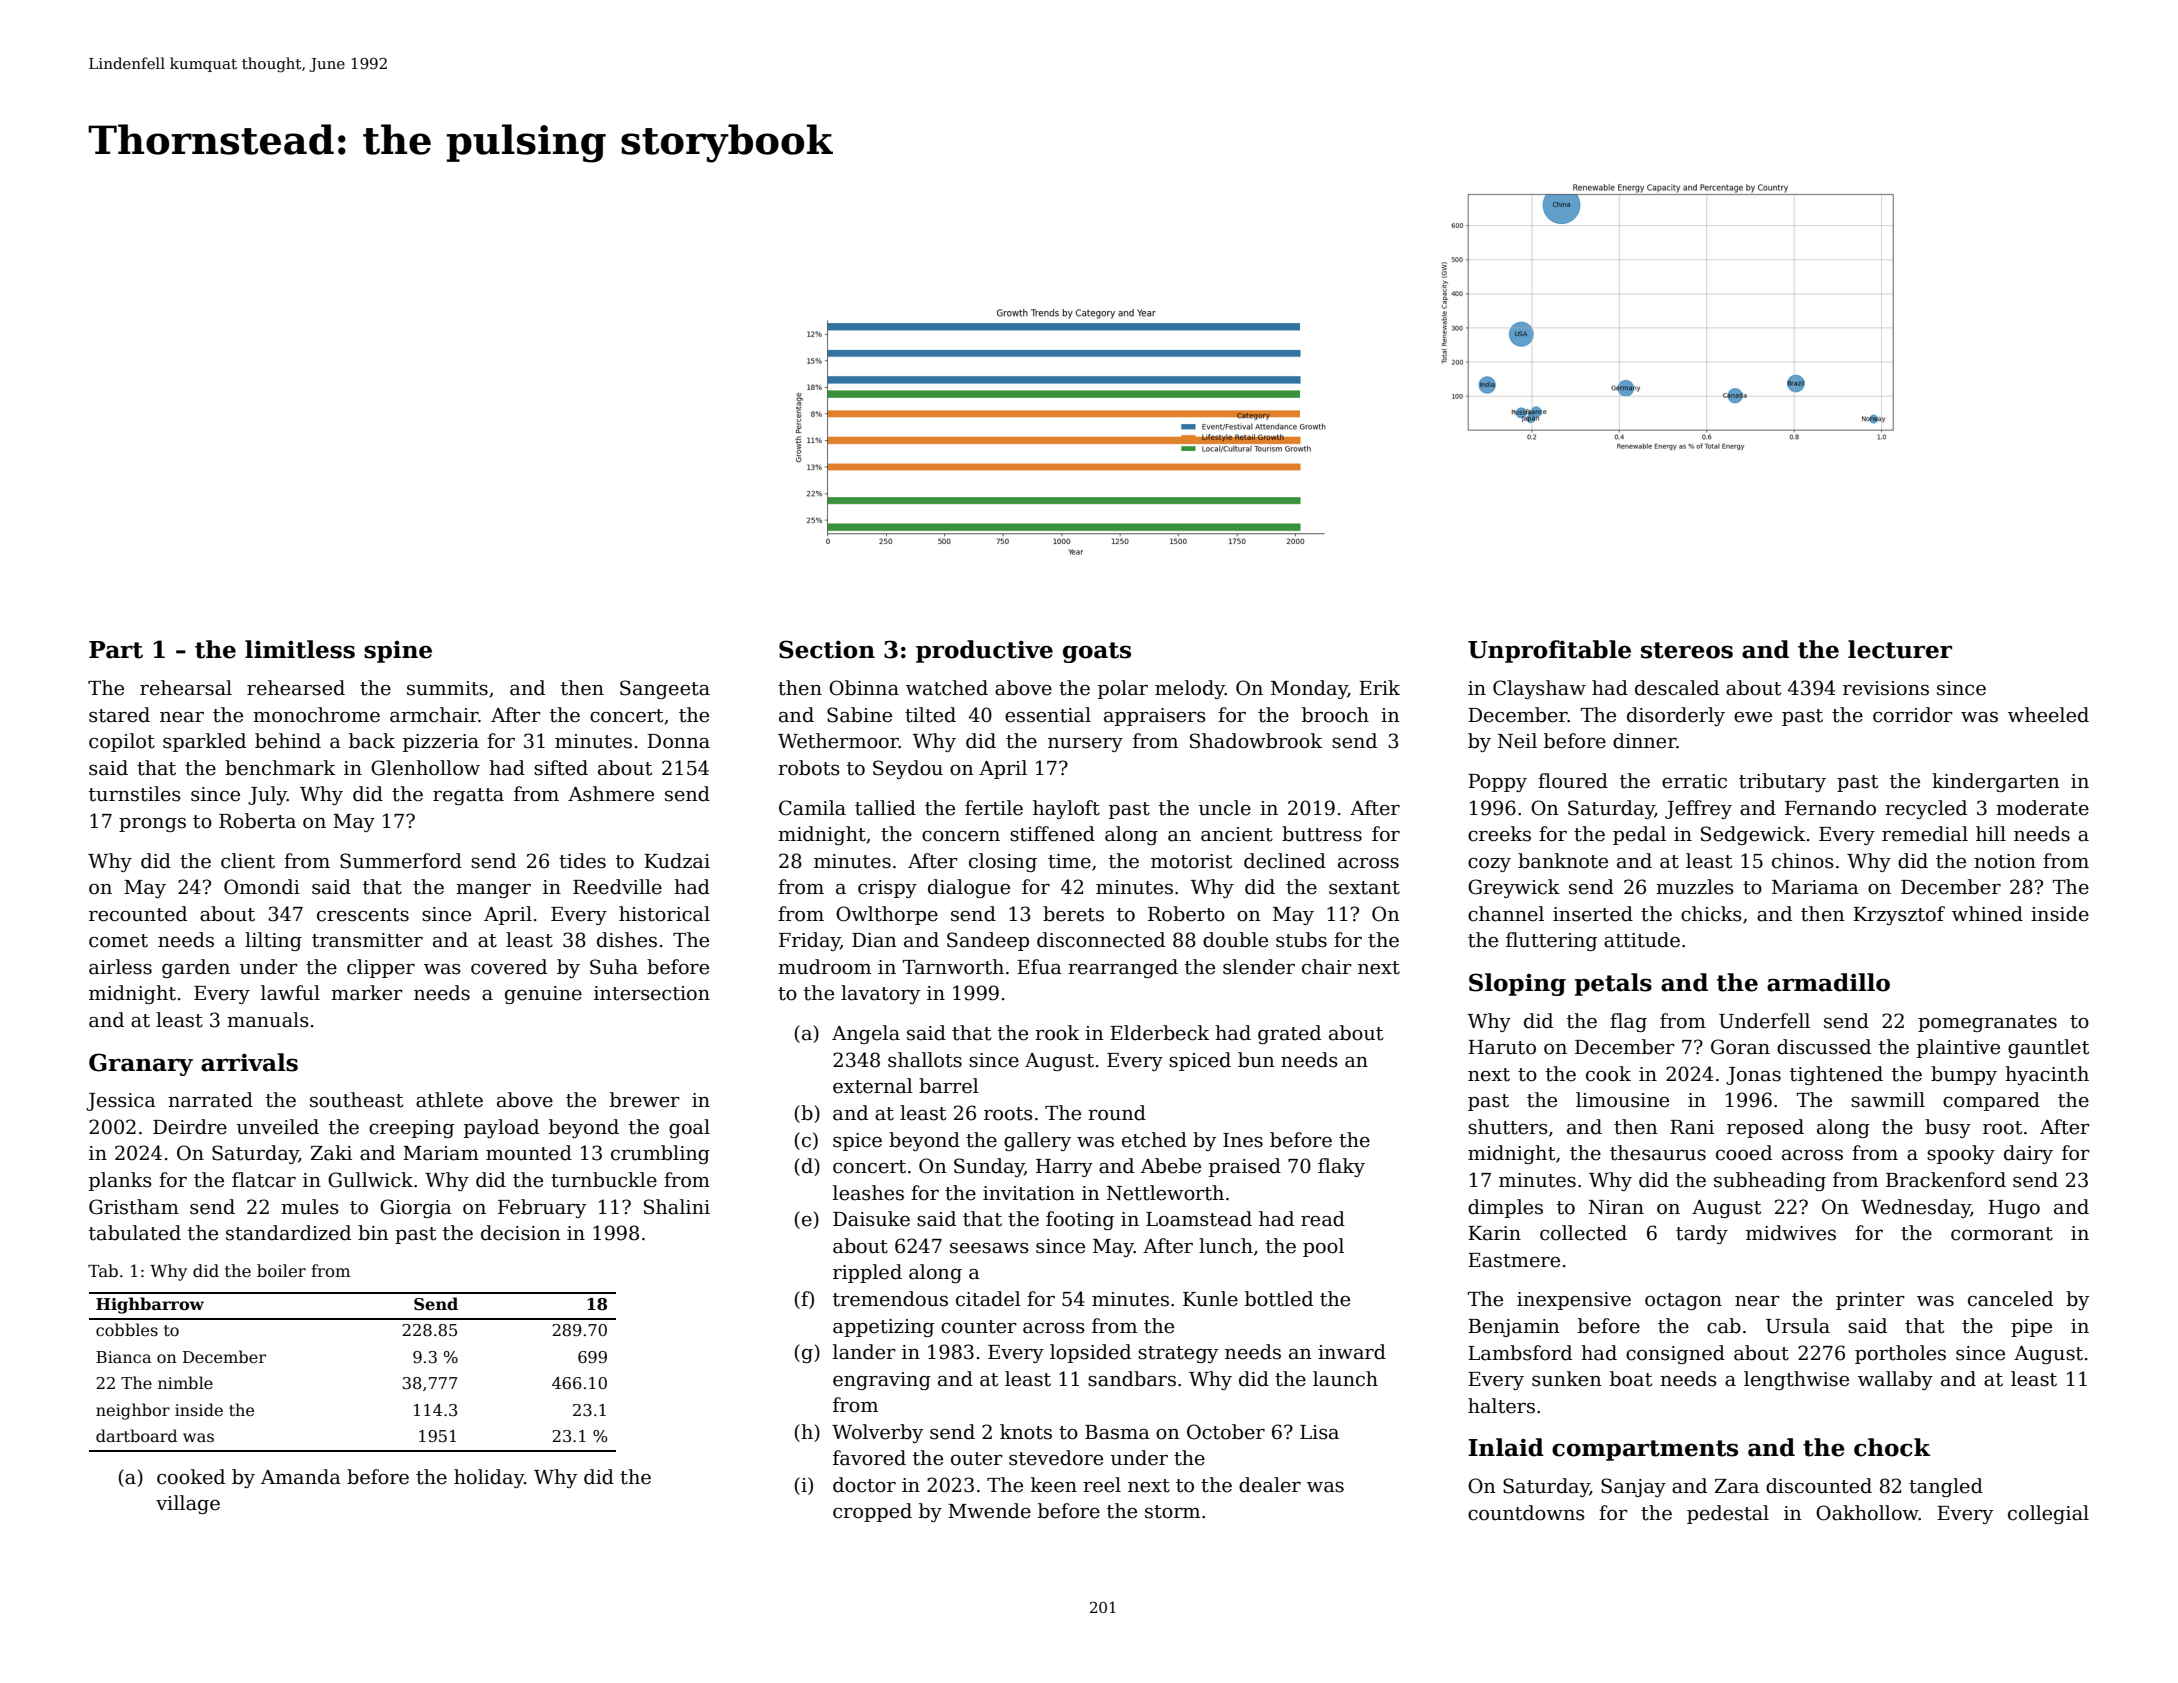 The height and width of the screenshot is (1683, 2178). I want to click on polar, so click(1123, 689).
